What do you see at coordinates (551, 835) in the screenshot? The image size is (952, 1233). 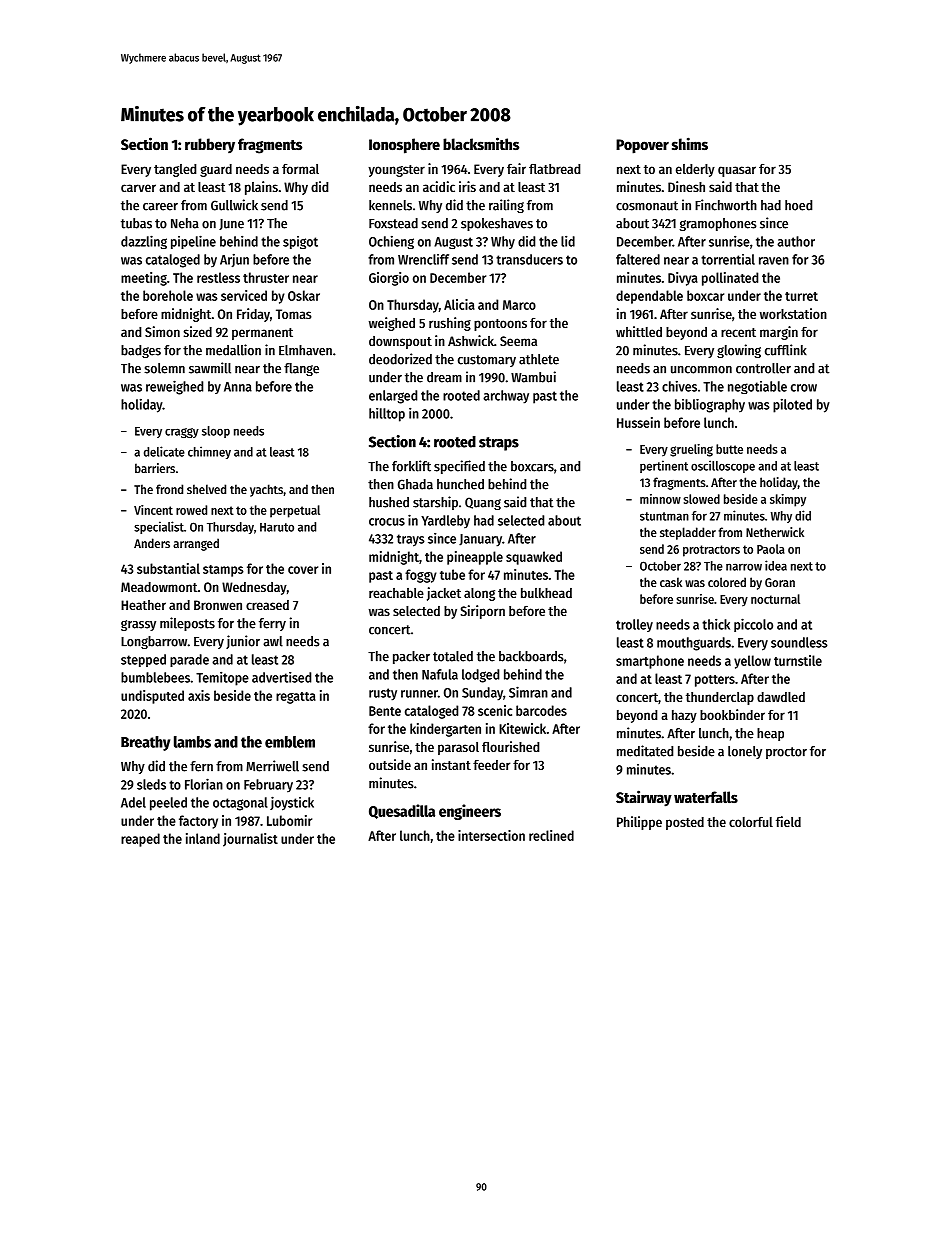 I see `reclined` at bounding box center [551, 835].
